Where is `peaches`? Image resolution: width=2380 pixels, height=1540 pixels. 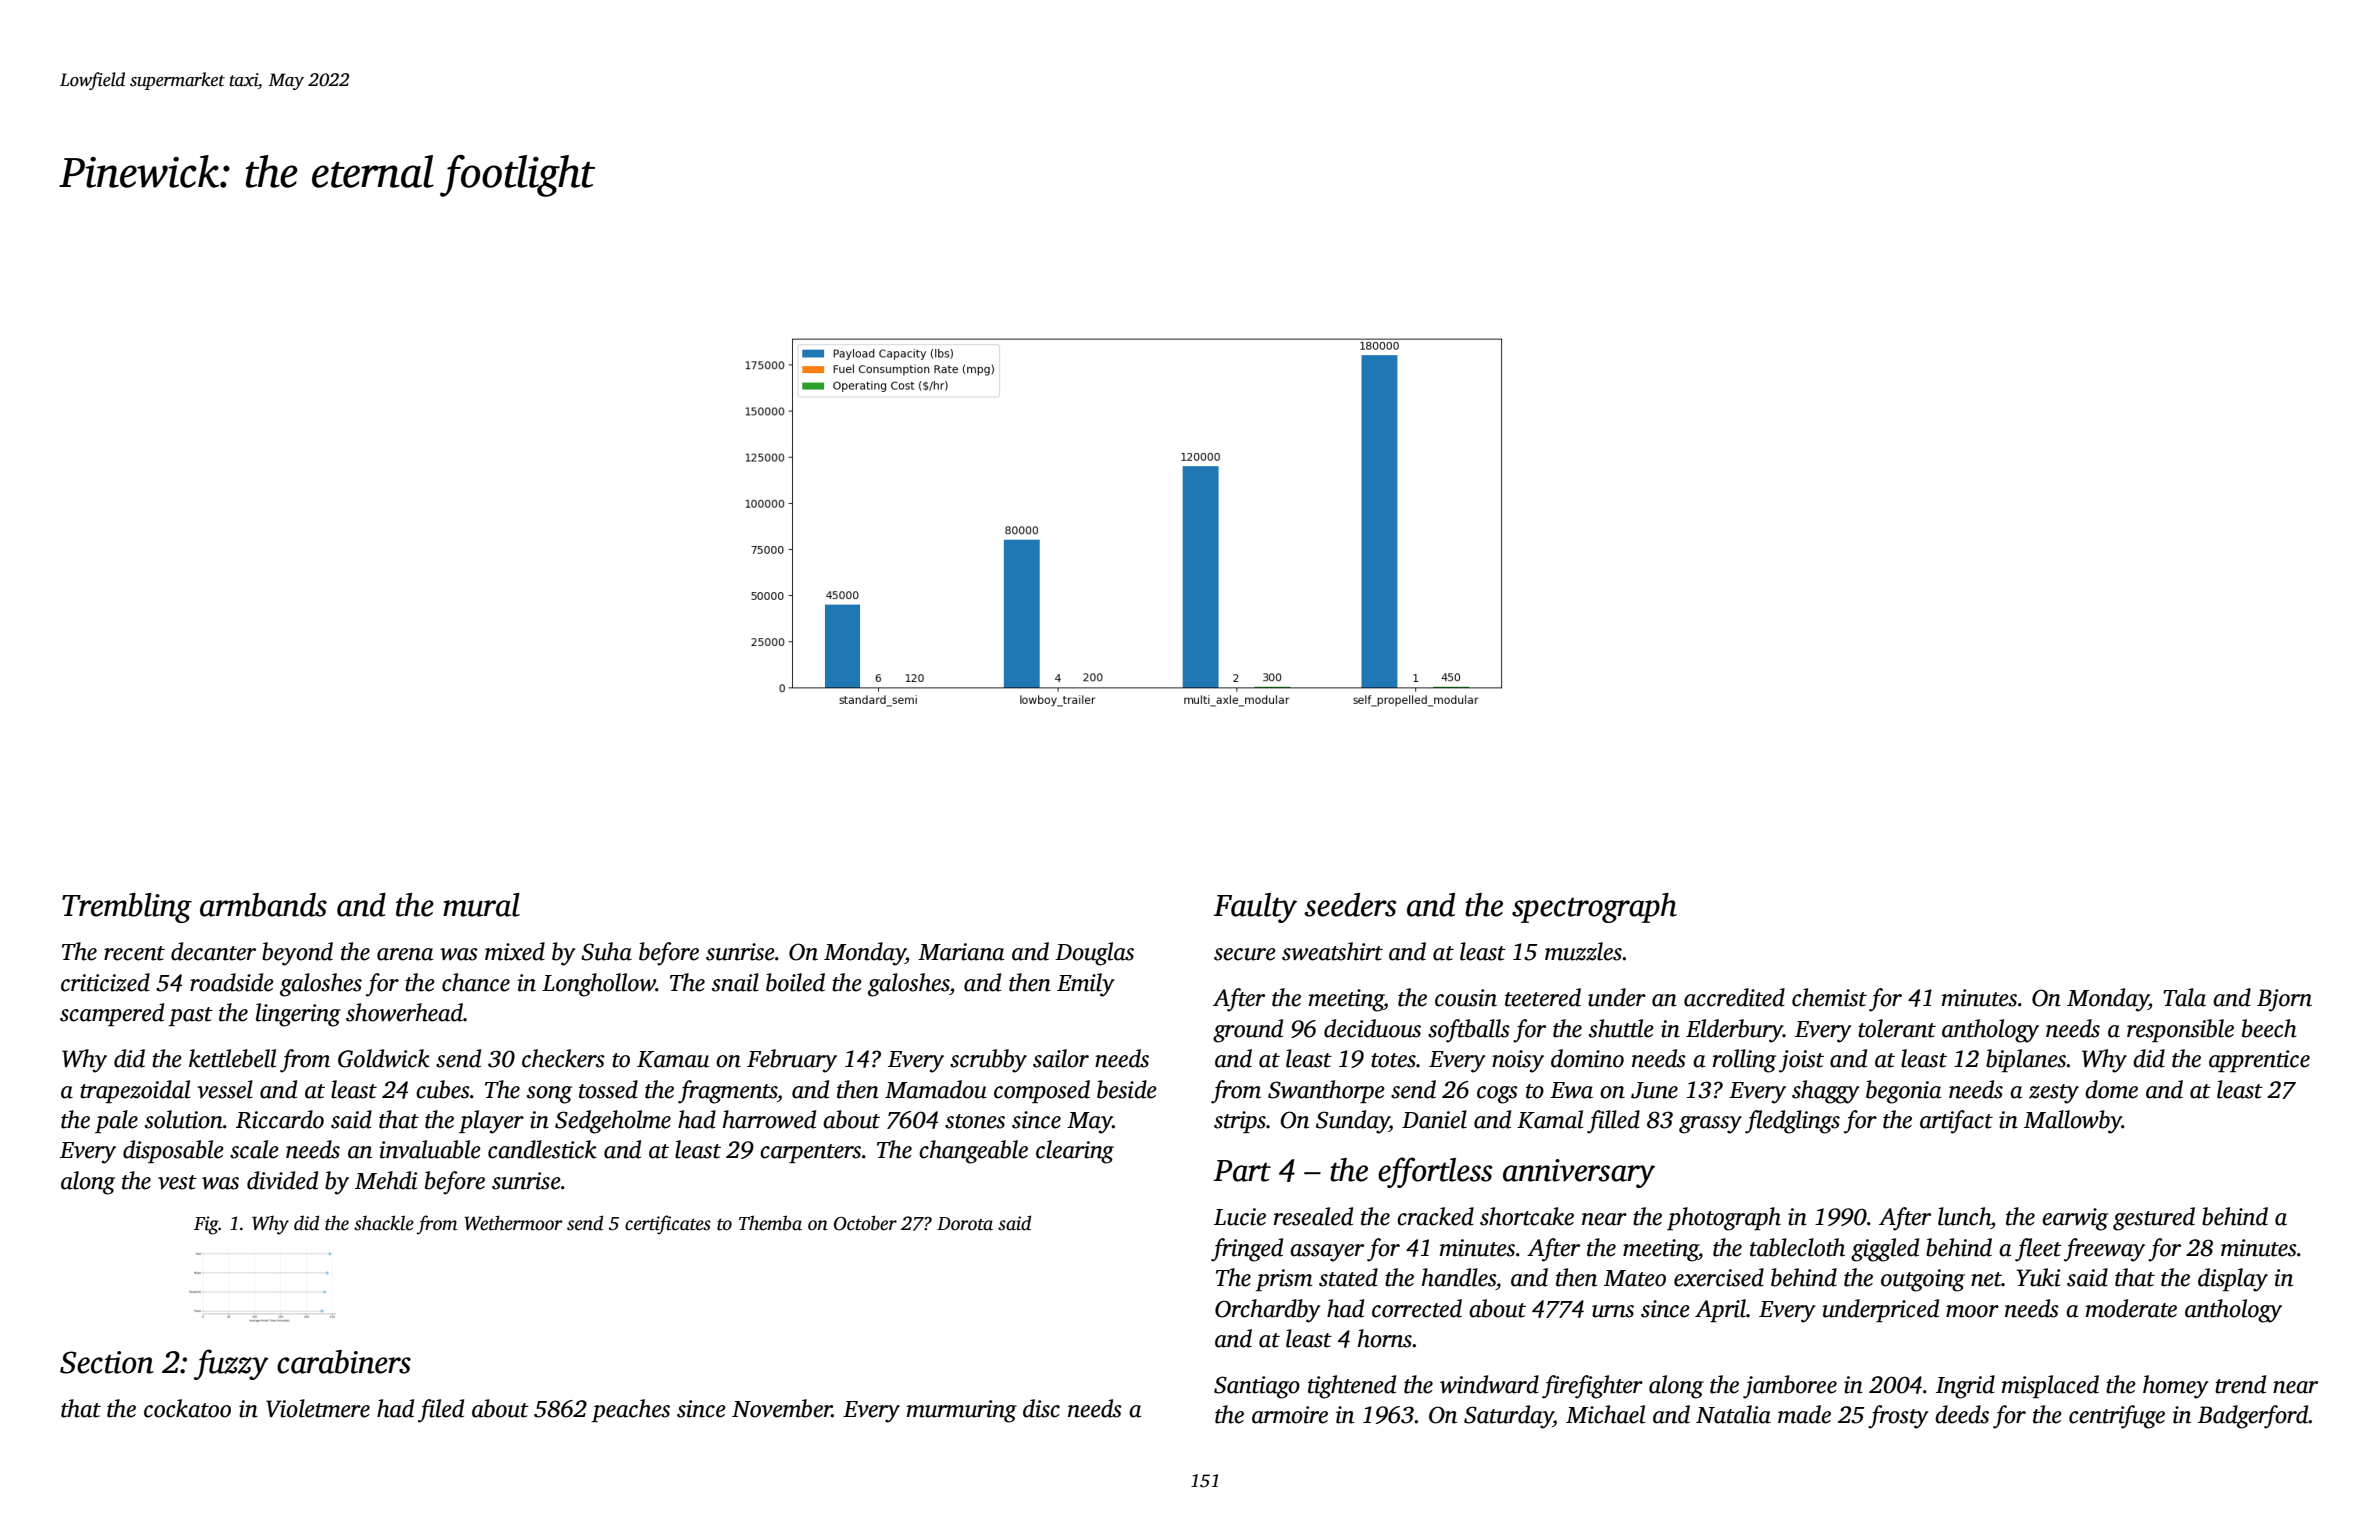 peaches is located at coordinates (631, 1410).
